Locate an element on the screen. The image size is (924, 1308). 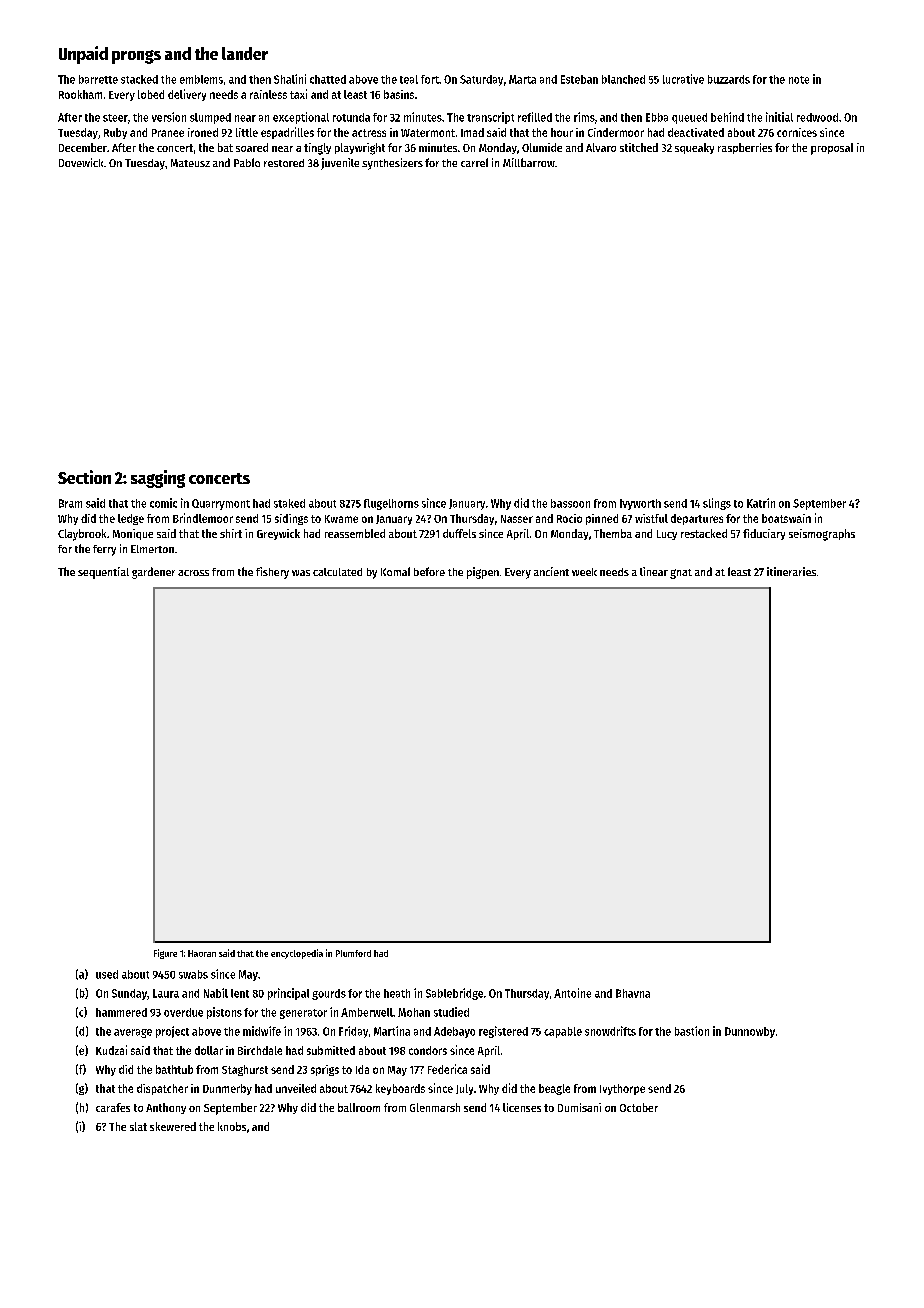
slat is located at coordinates (138, 1126).
